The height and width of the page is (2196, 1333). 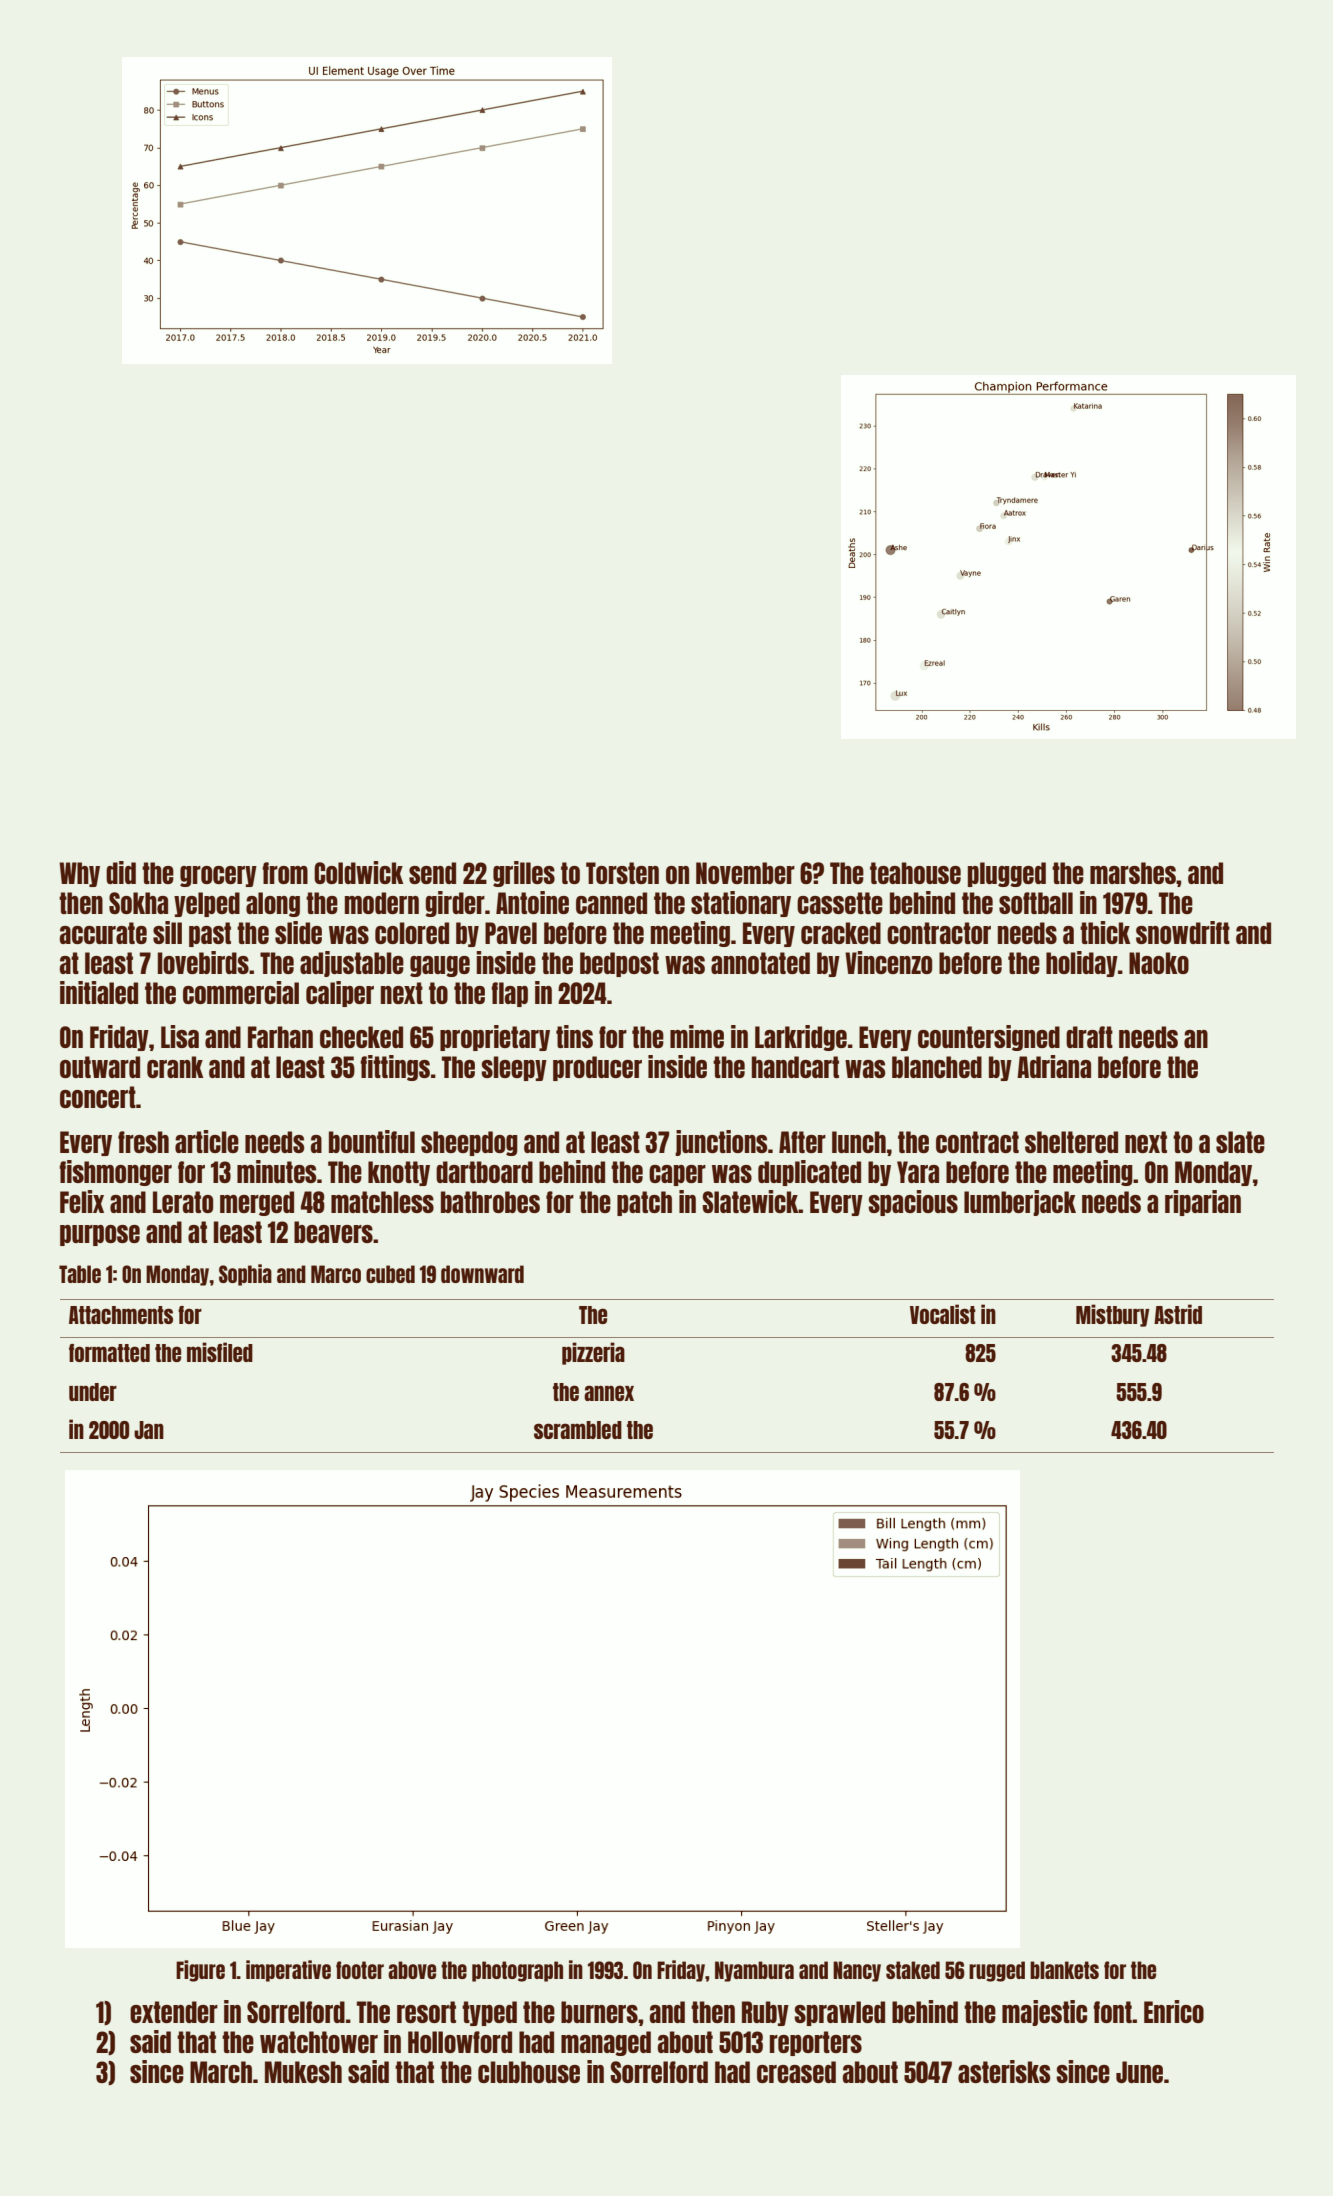 What do you see at coordinates (622, 873) in the page?
I see `Torsten` at bounding box center [622, 873].
